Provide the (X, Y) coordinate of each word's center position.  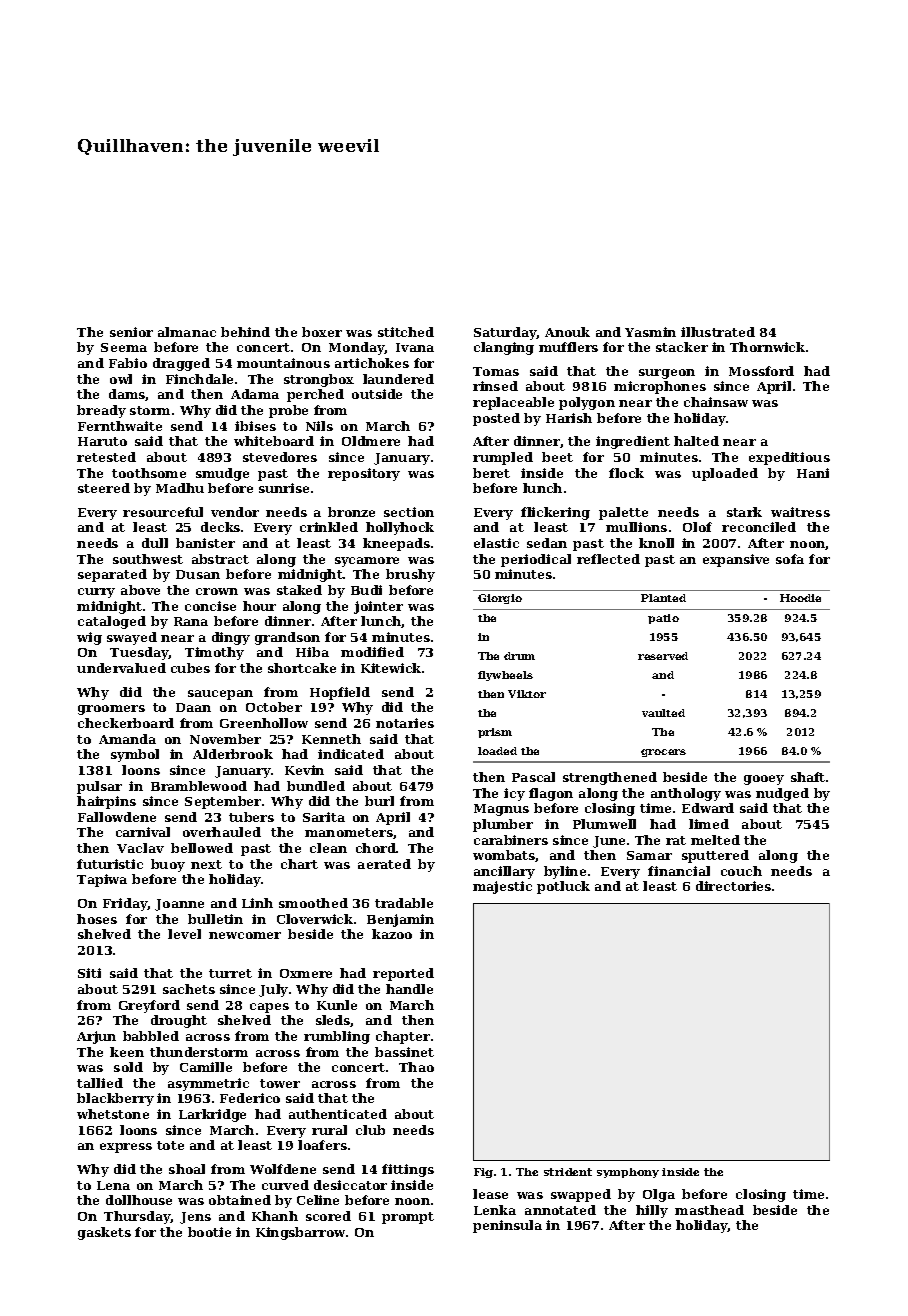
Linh (257, 903)
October (274, 707)
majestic (502, 887)
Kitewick (391, 668)
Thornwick (767, 347)
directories (733, 886)
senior (131, 332)
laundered (398, 379)
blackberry (115, 1099)
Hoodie (800, 598)
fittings (408, 1170)
